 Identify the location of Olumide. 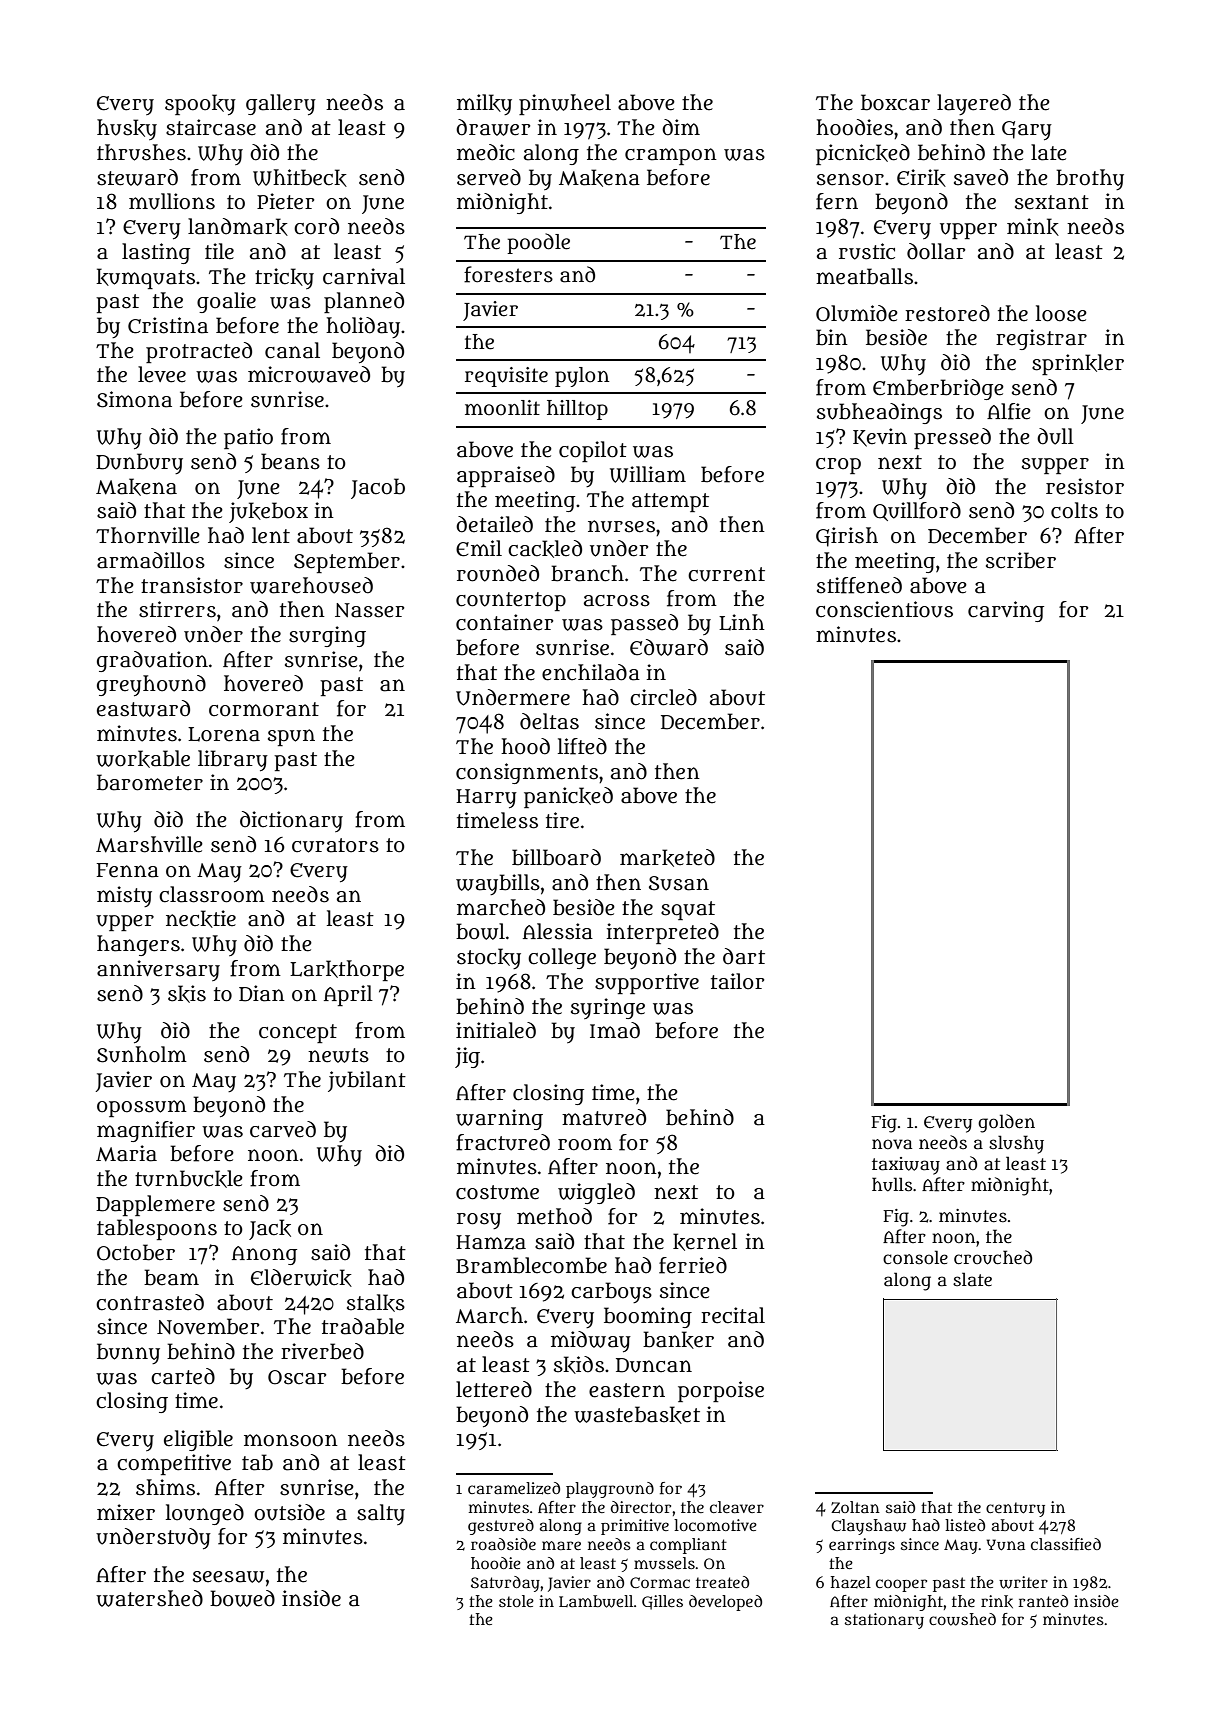
(857, 313).
